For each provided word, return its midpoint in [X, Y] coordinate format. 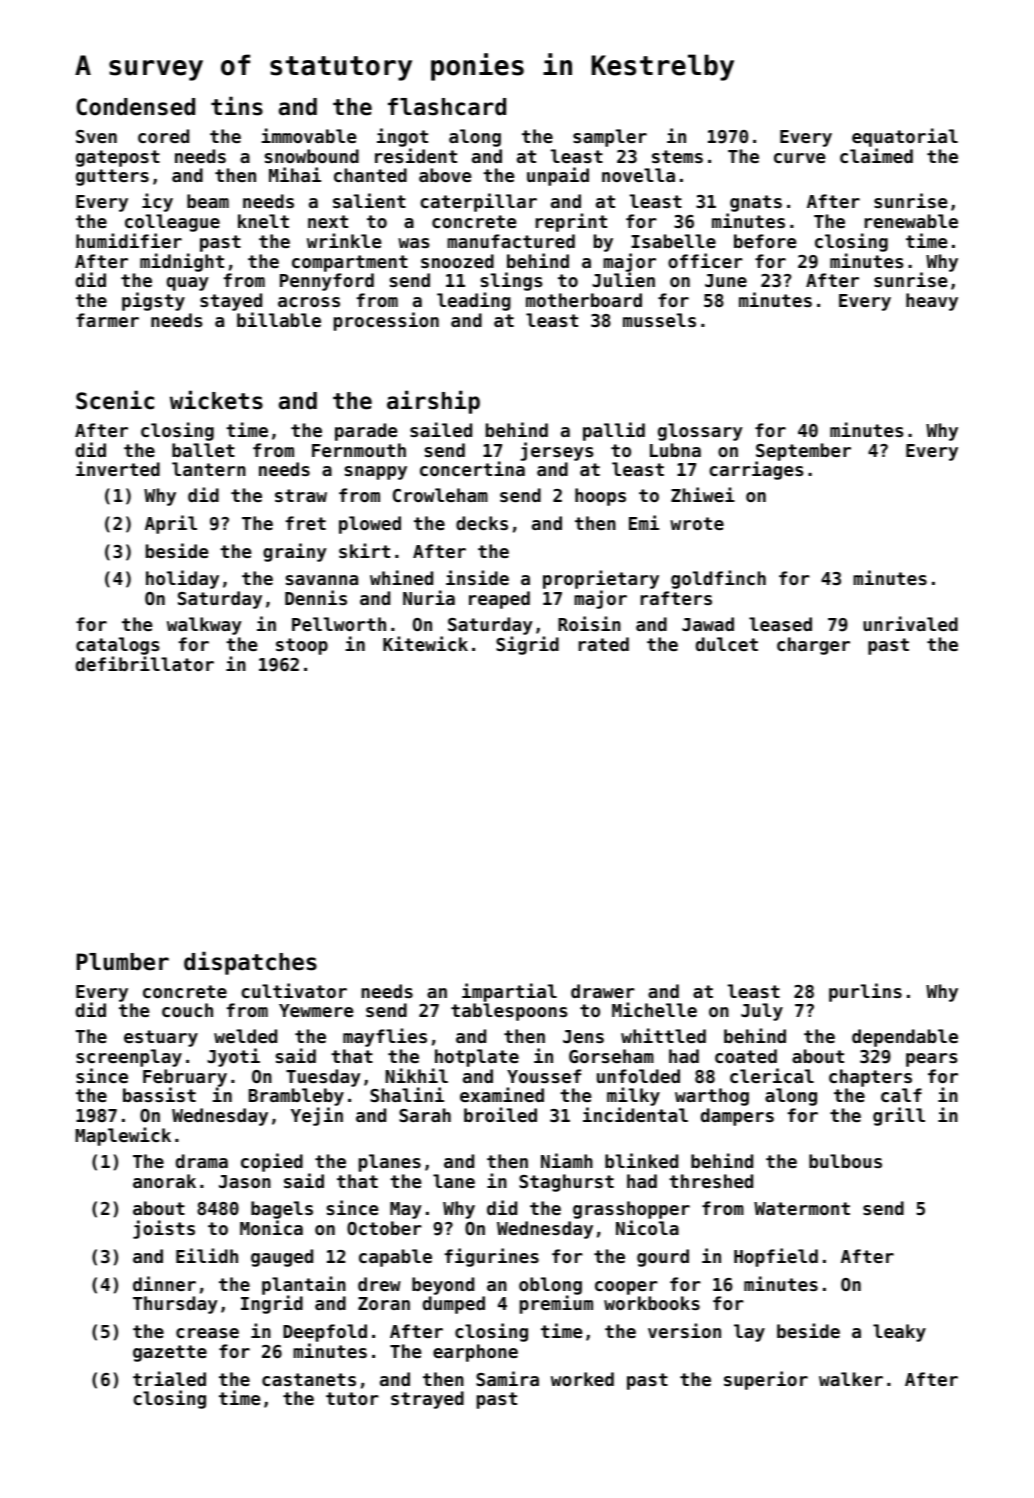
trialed [169, 1378]
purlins [865, 992]
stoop [302, 646]
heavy [932, 302]
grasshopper [631, 1210]
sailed [441, 429]
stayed [231, 302]
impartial [509, 992]
